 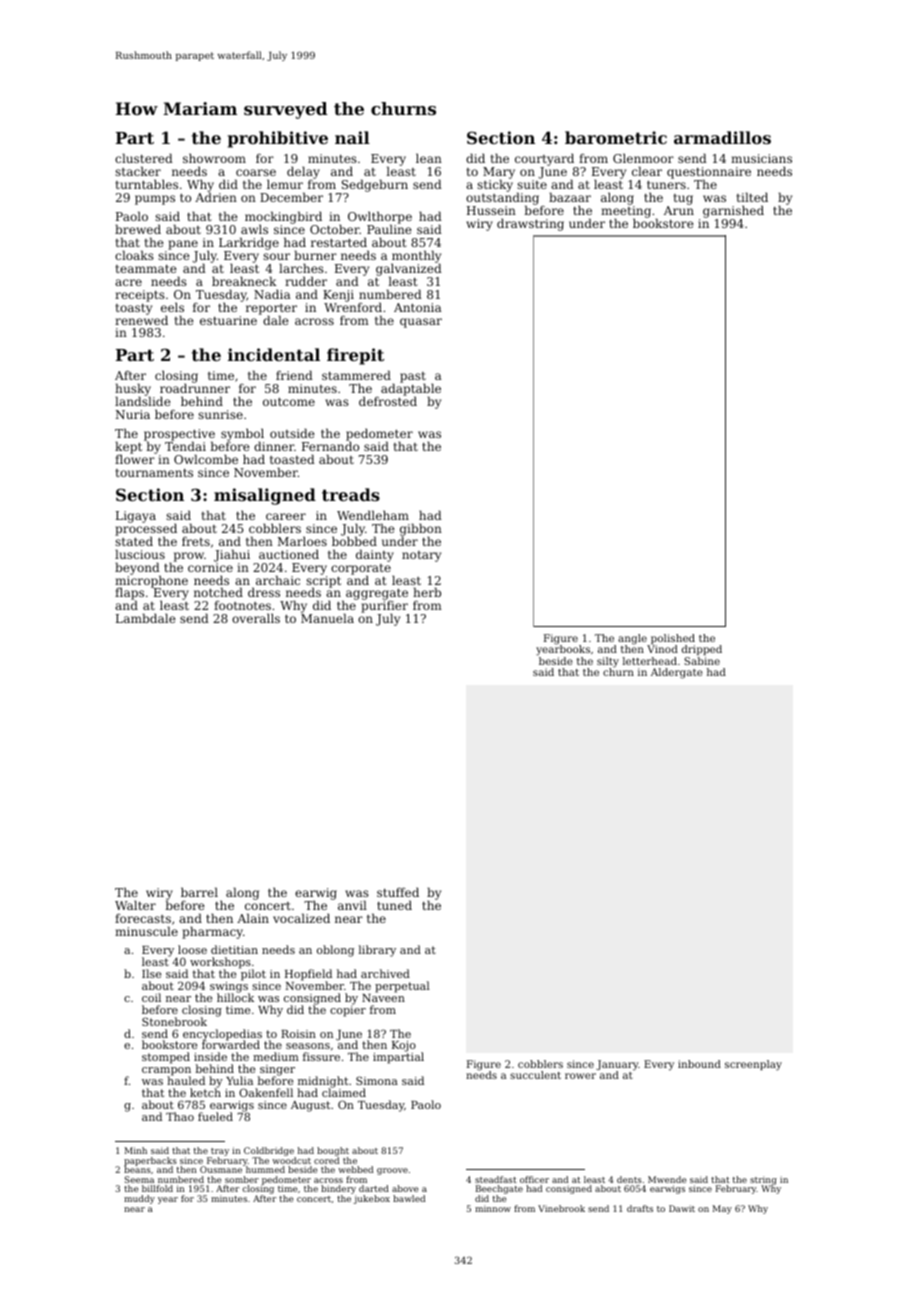 I want to click on stated, so click(x=134, y=541).
